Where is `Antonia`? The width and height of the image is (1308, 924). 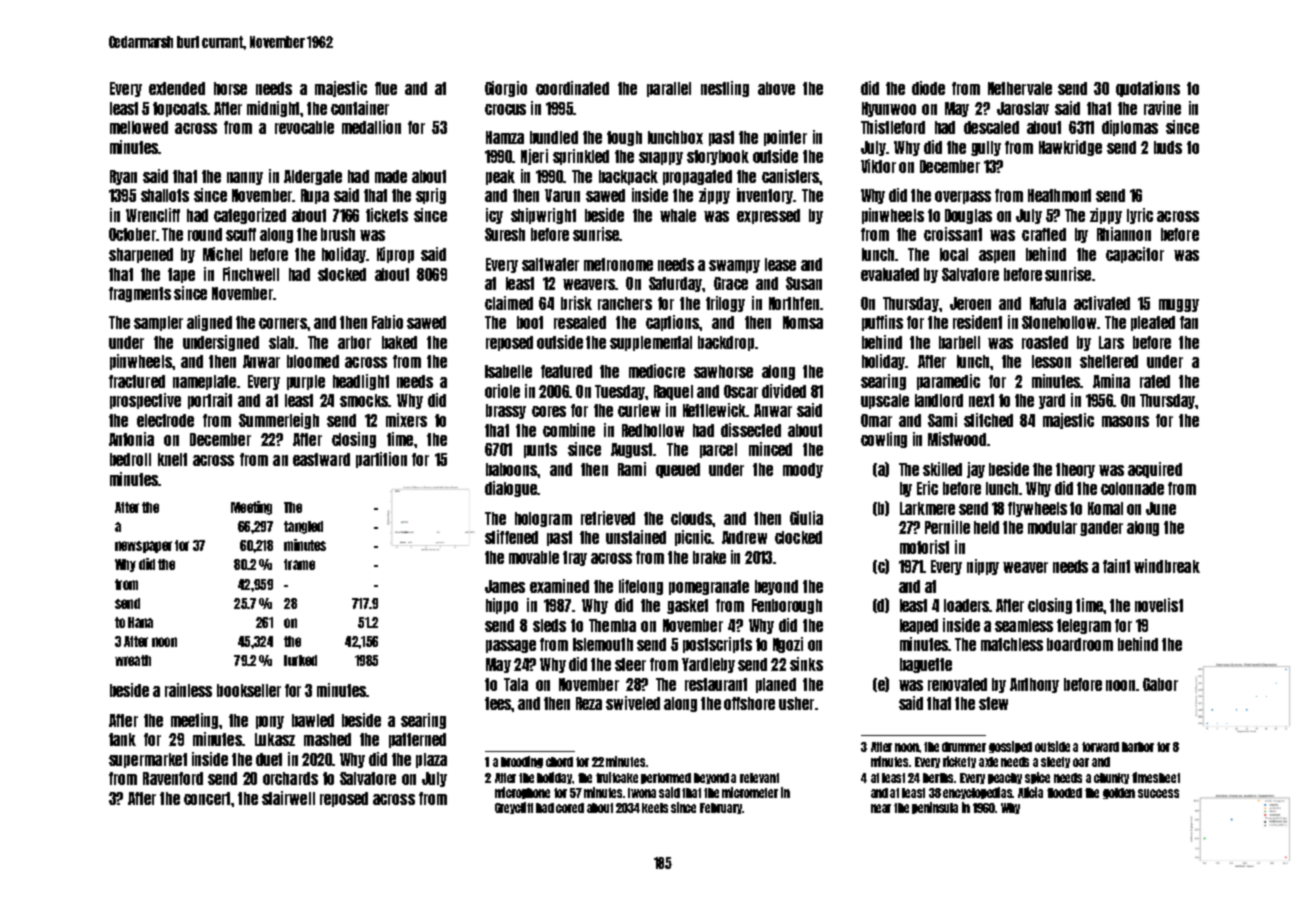
Antonia is located at coordinates (131, 439).
